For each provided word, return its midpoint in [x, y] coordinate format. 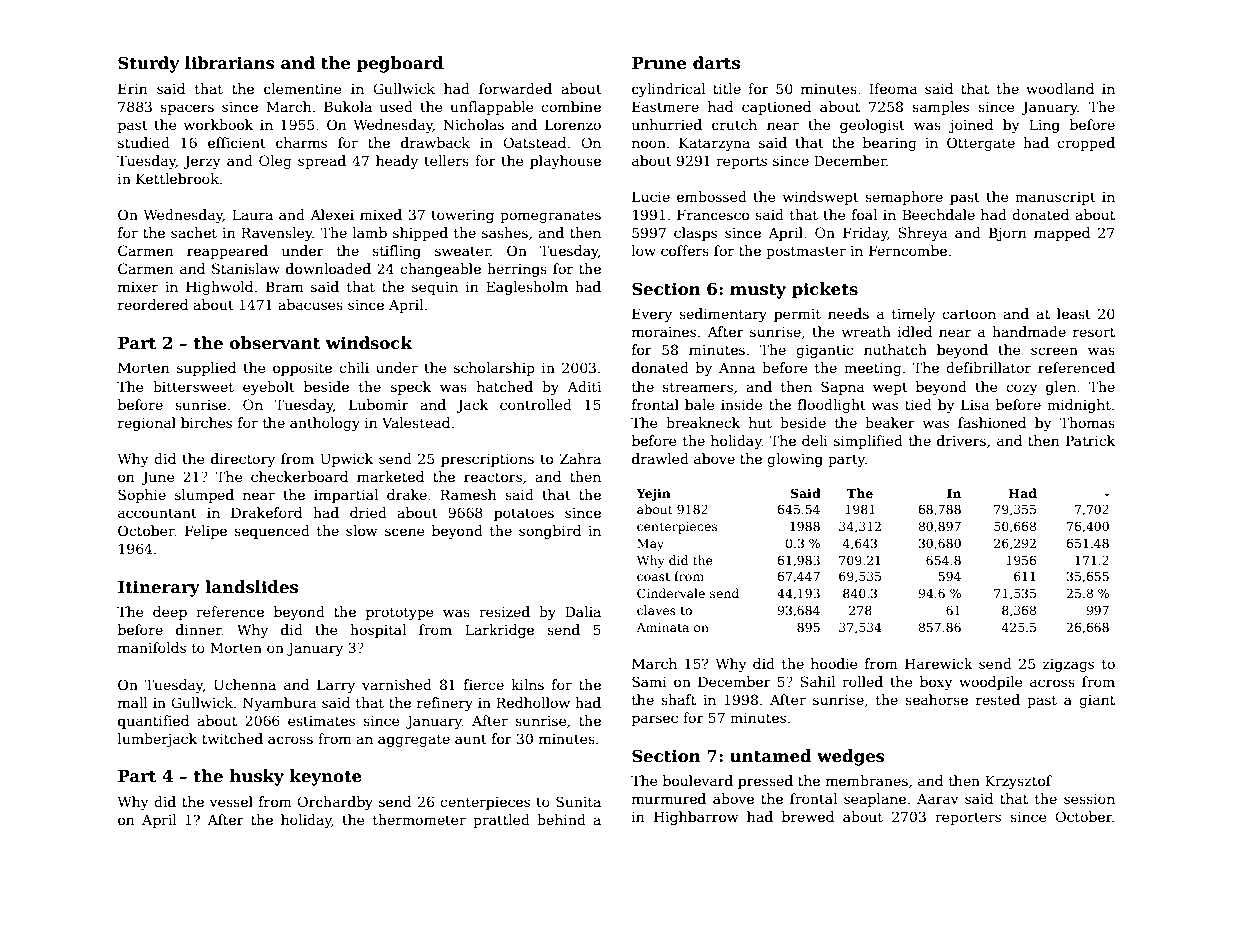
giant [1097, 701]
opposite [302, 369]
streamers [697, 387]
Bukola [348, 106]
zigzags [1068, 665]
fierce [484, 684]
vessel [231, 801]
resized [504, 611]
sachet [194, 232]
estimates [321, 721]
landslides [251, 587]
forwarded [515, 88]
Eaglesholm [527, 288]
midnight [1079, 406]
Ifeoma [893, 88]
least [1074, 313]
